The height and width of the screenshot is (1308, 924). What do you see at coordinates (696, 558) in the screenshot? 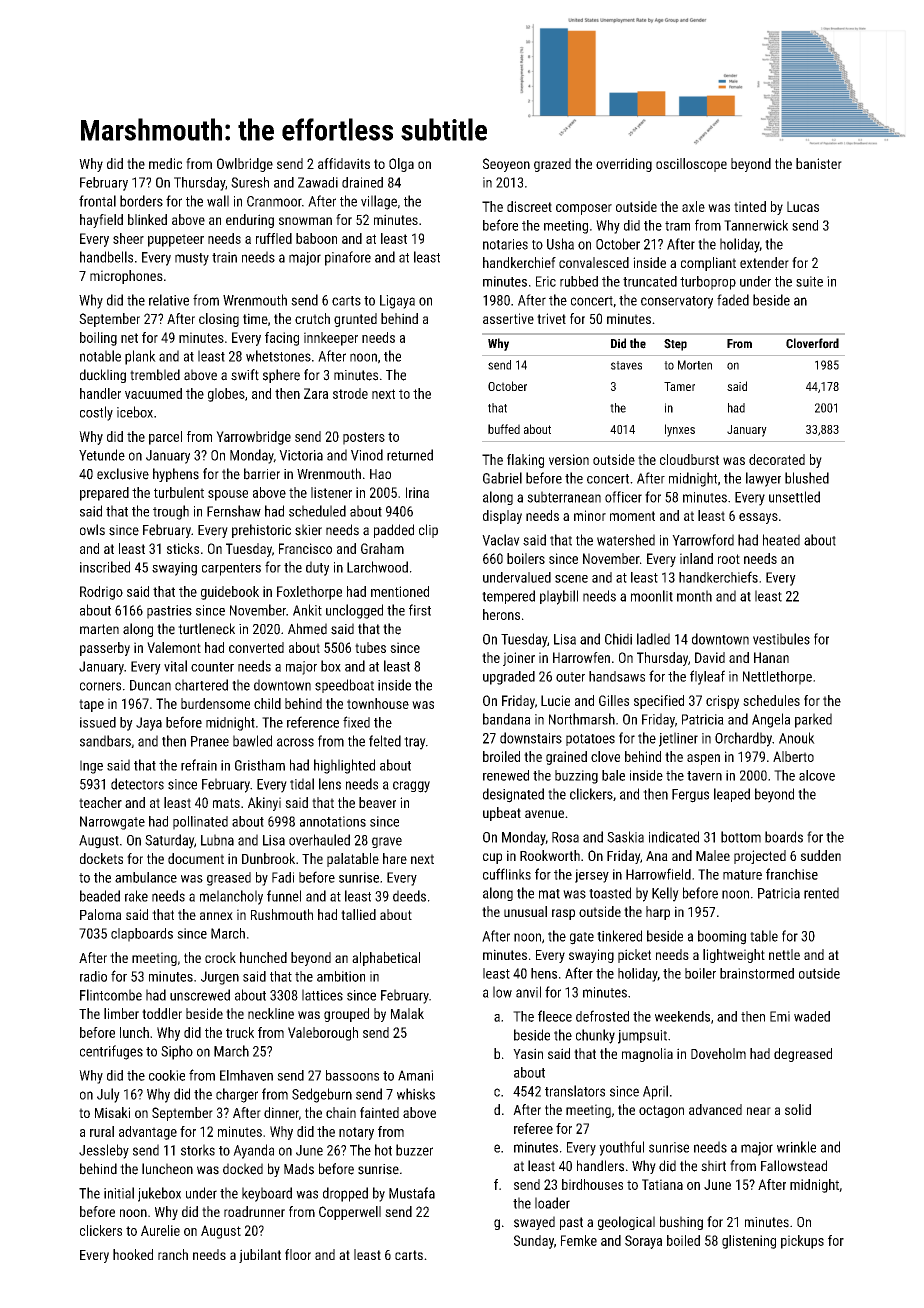
I see `inland` at bounding box center [696, 558].
